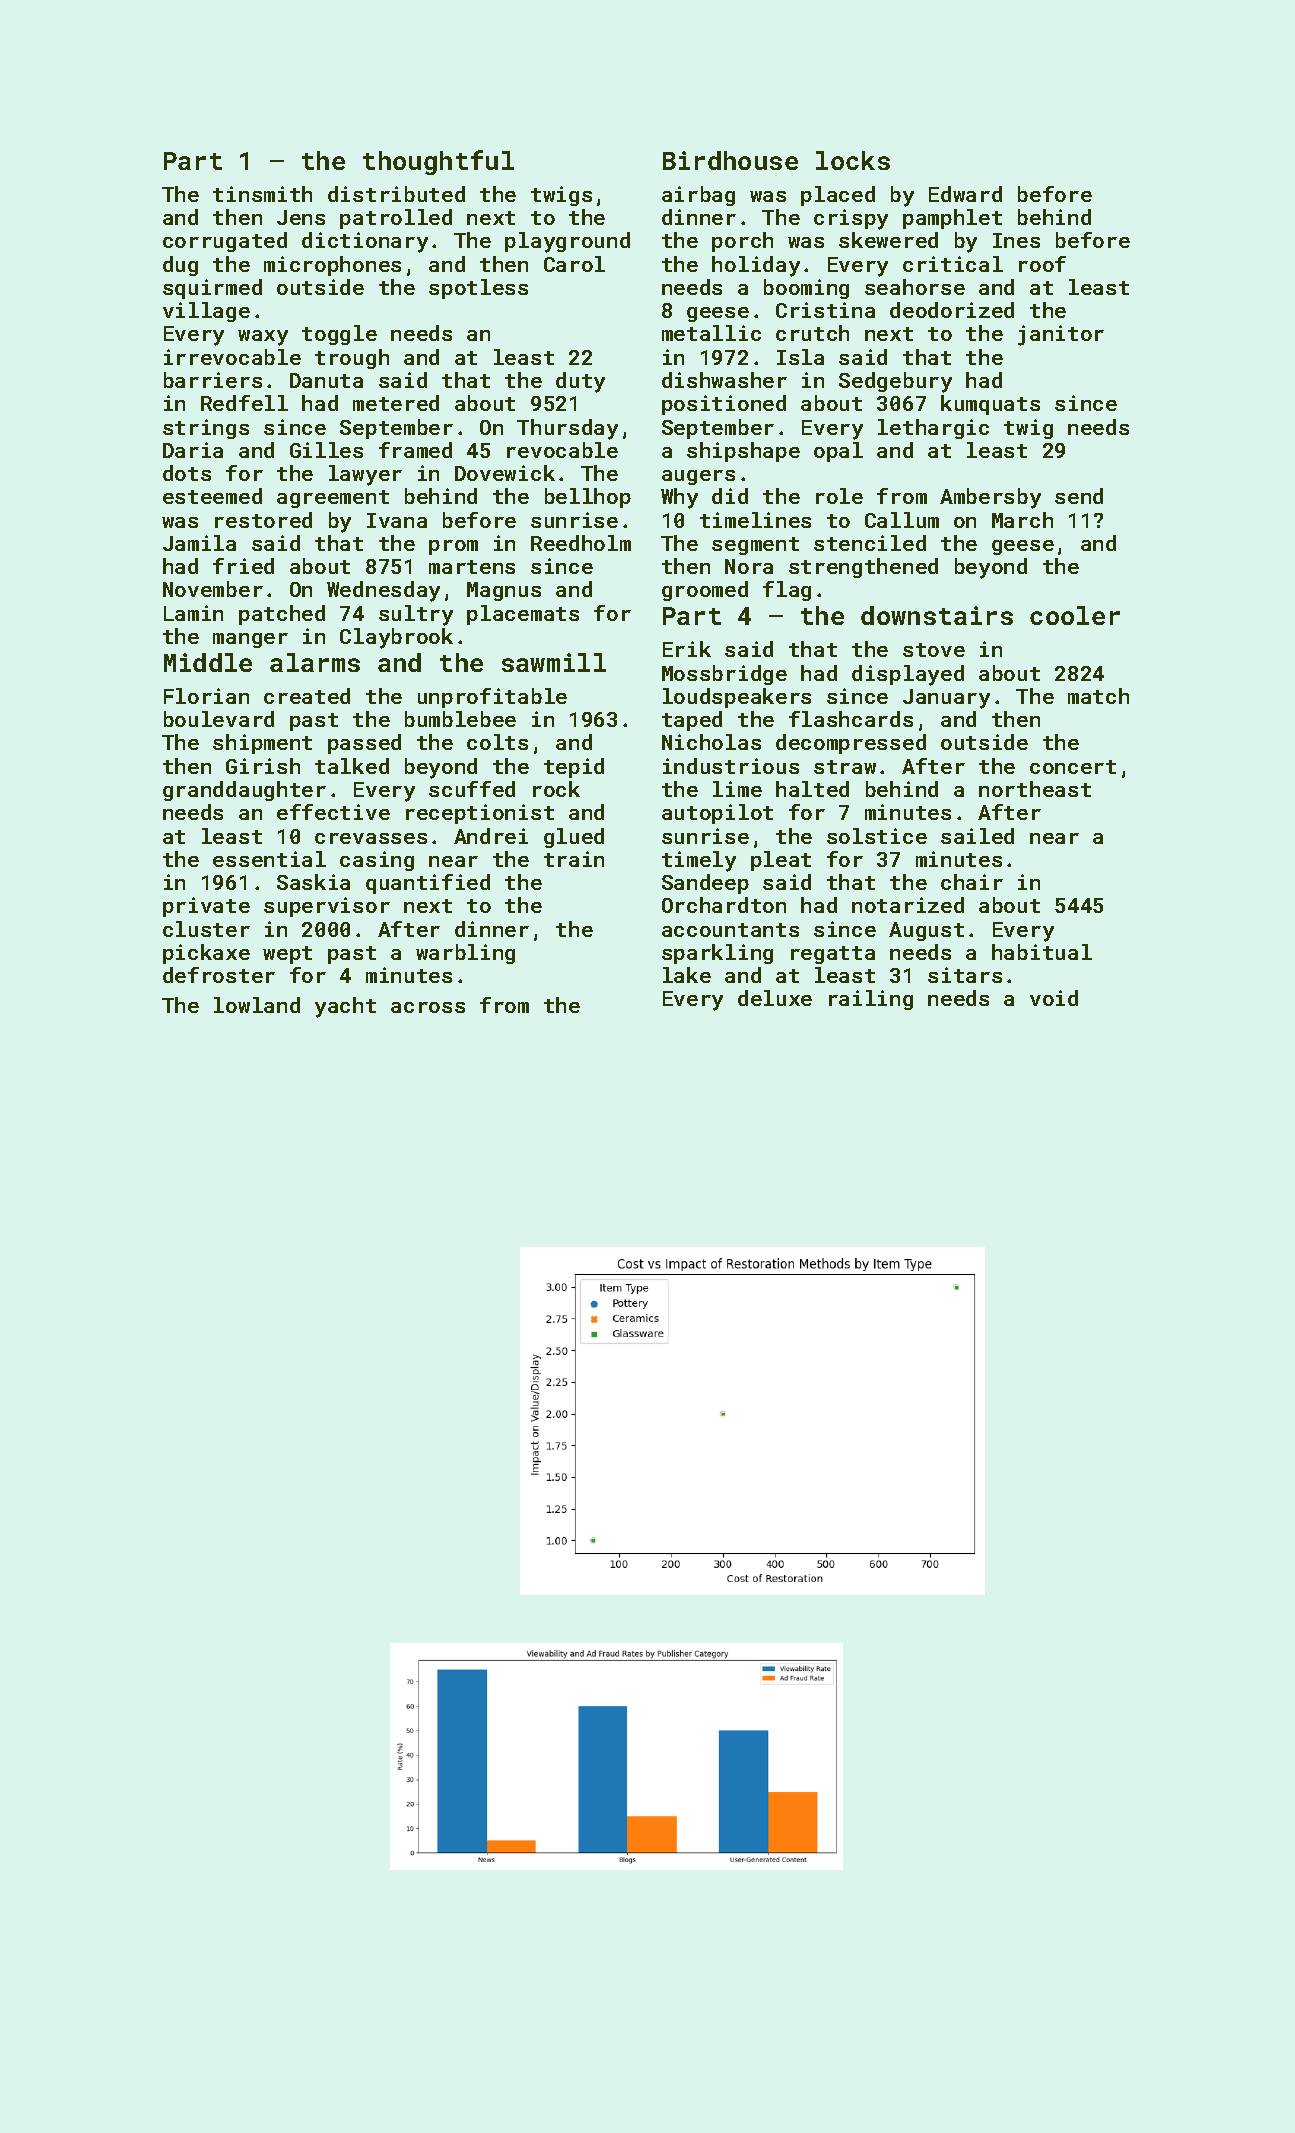  Describe the element at coordinates (365, 242) in the screenshot. I see `dictionary` at that location.
